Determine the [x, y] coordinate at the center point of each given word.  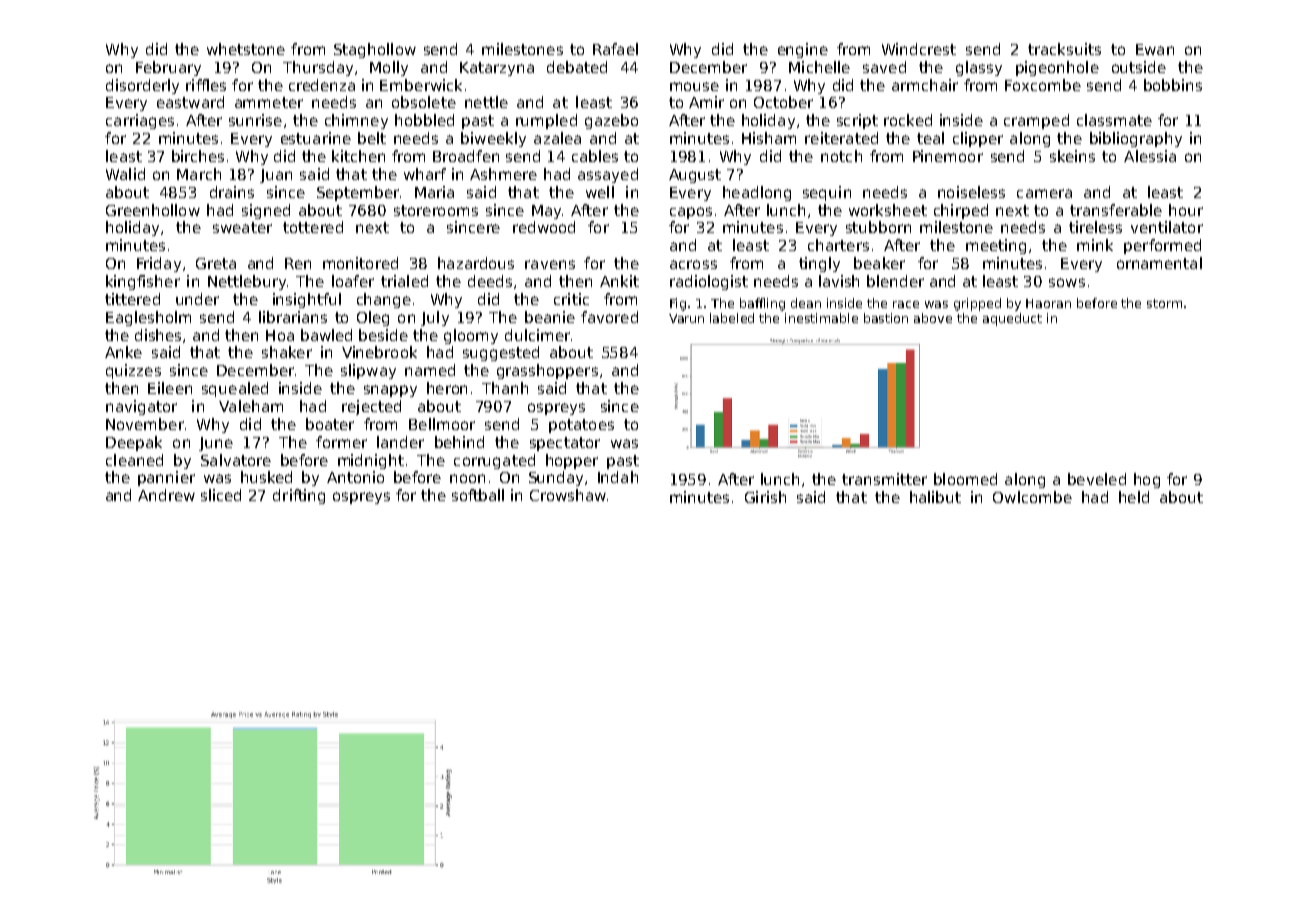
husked [266, 477]
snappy [390, 391]
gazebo [611, 121]
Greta [216, 263]
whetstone [246, 49]
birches [198, 156]
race [906, 304]
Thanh [505, 388]
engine [803, 50]
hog [1147, 480]
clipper [978, 139]
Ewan [1155, 49]
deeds [490, 281]
